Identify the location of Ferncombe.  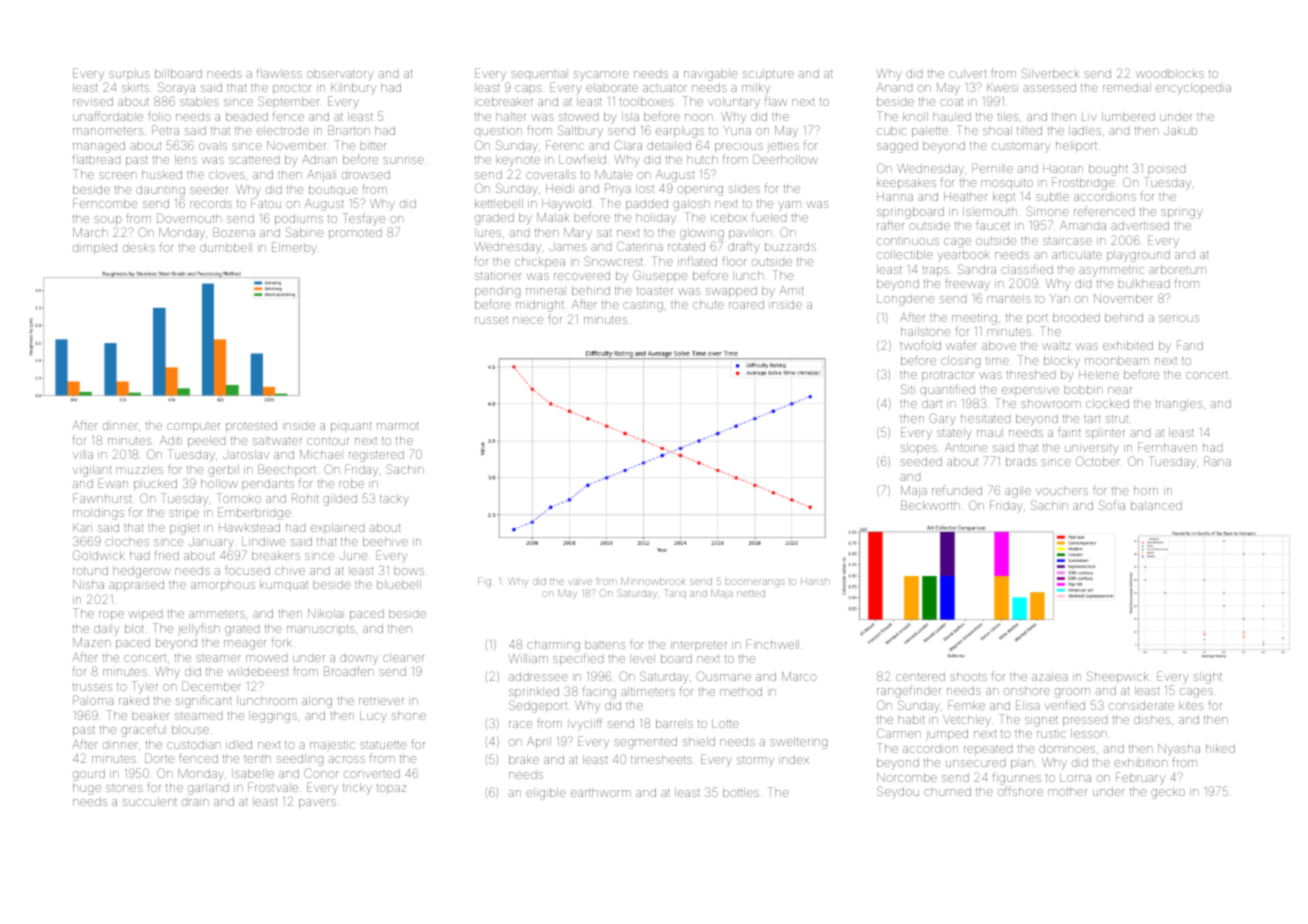
(105, 203).
